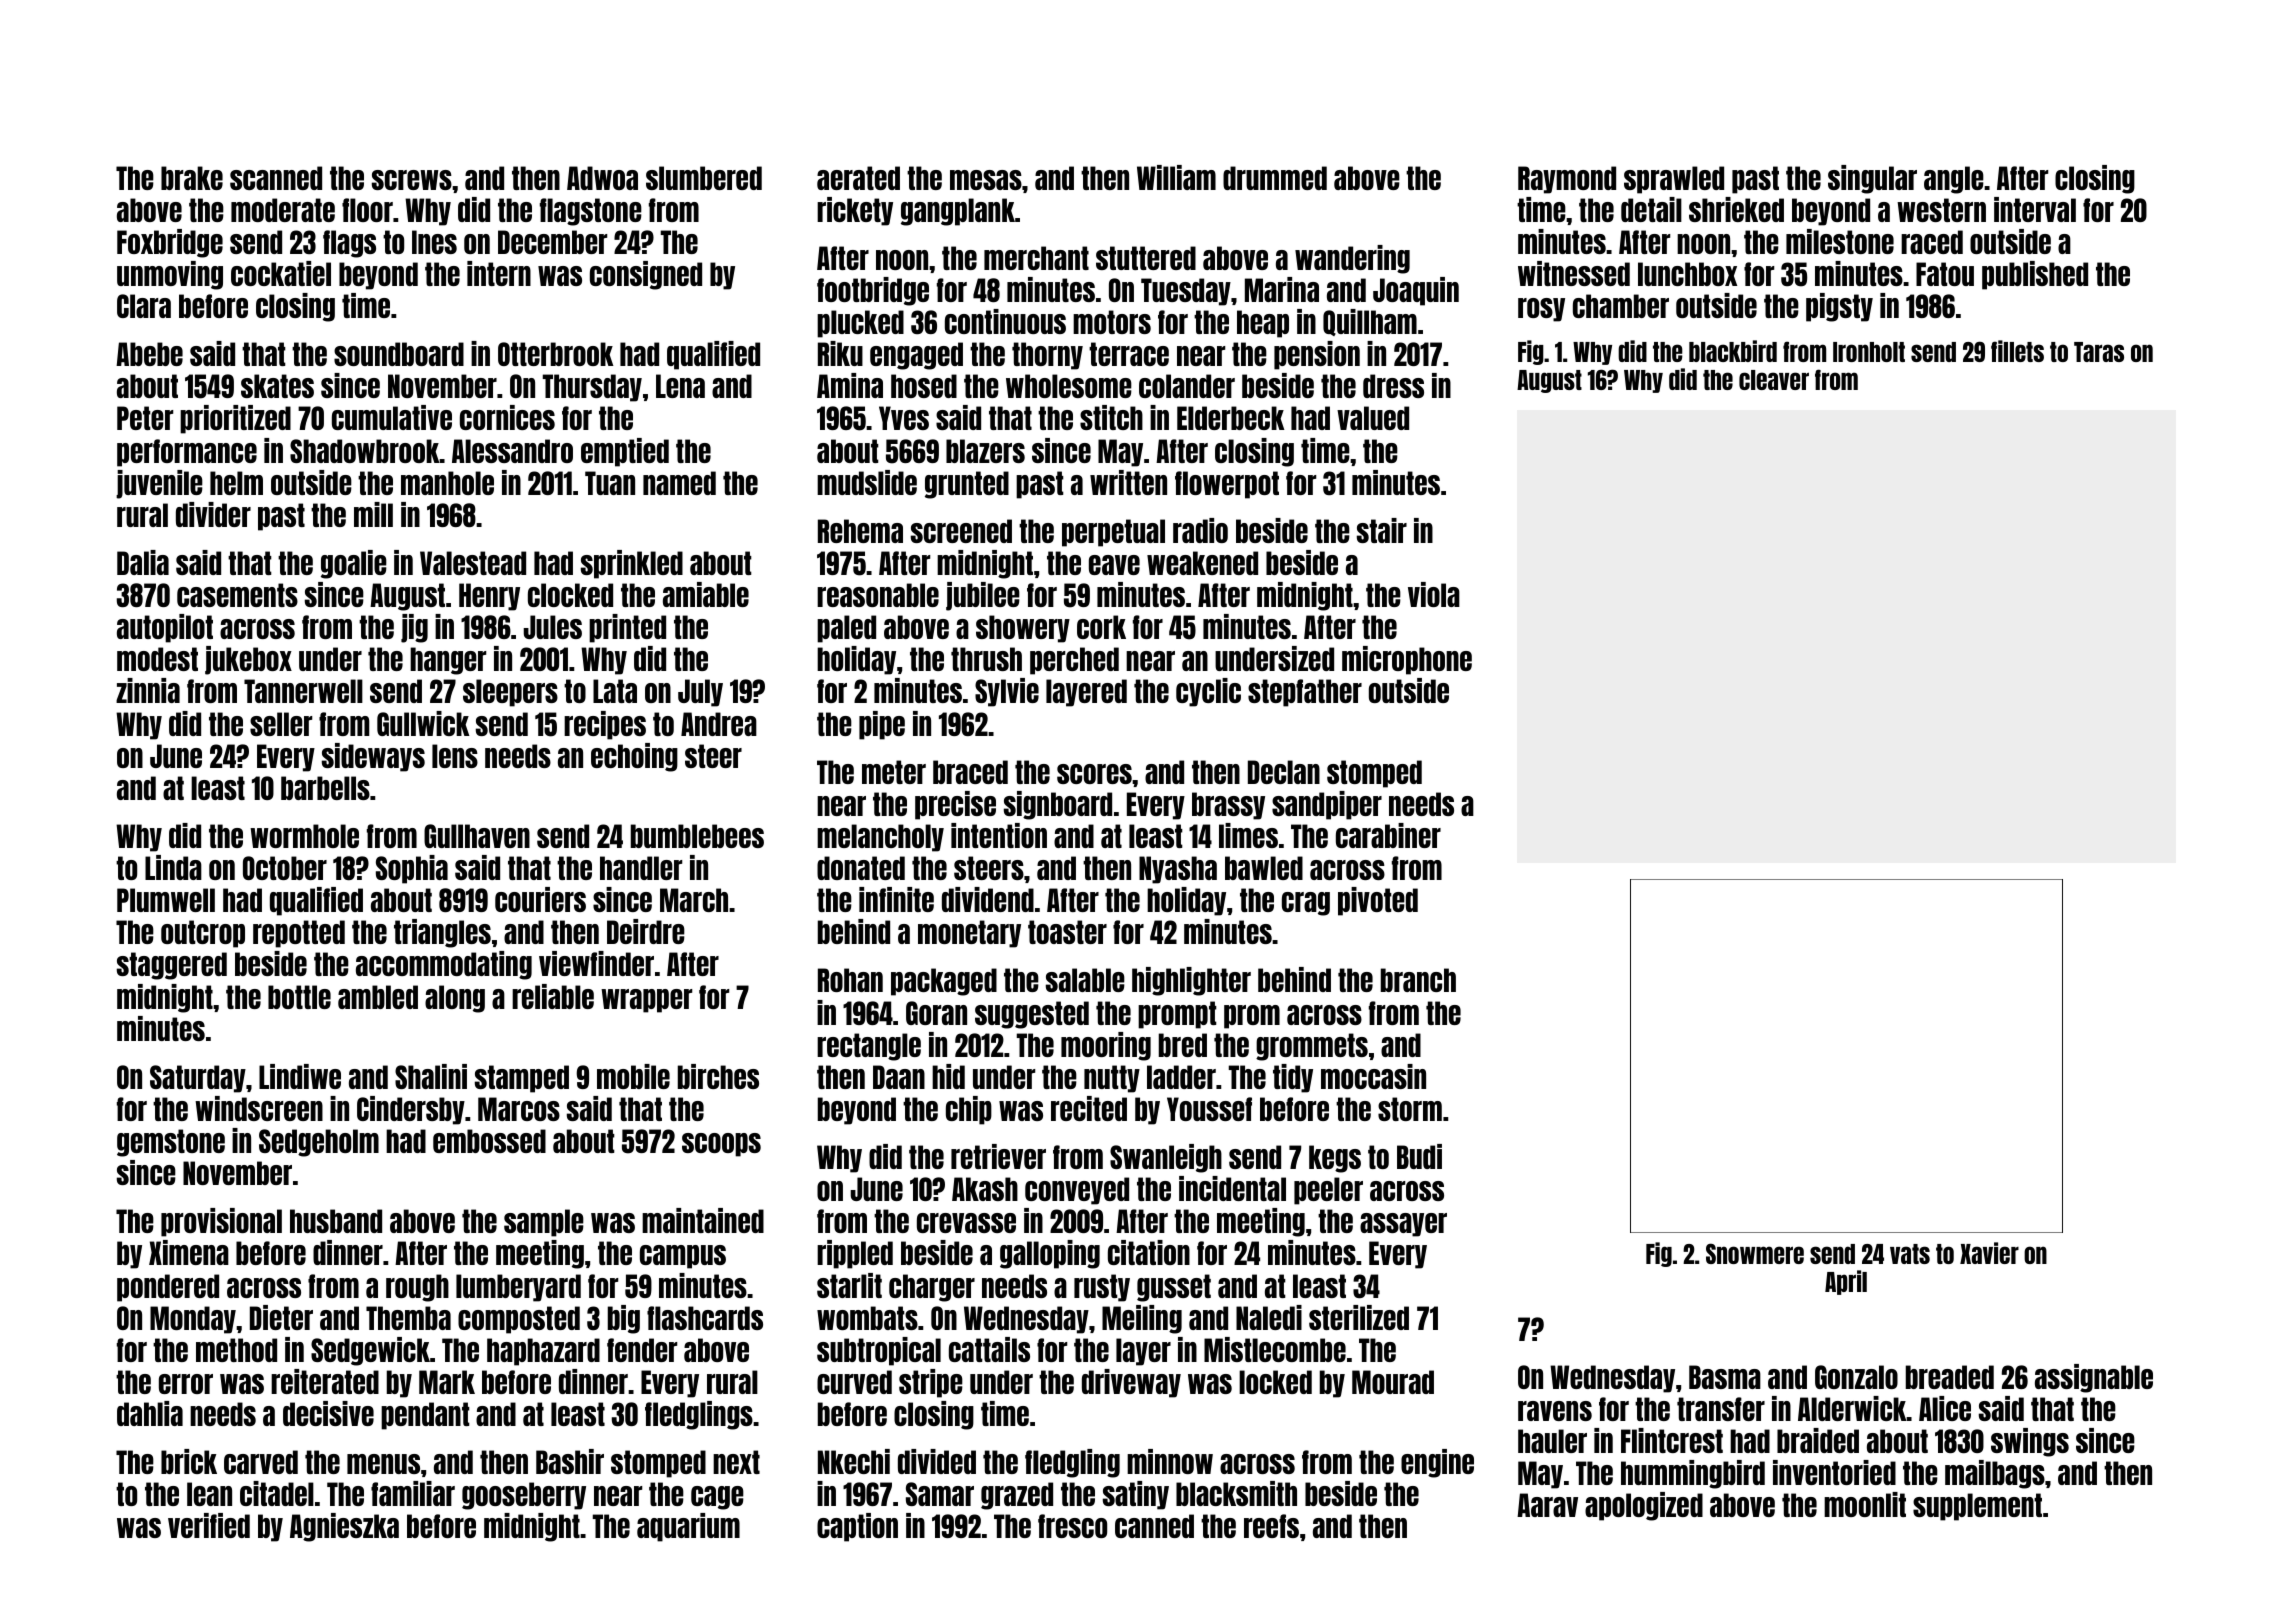 The image size is (2292, 1620). Describe the element at coordinates (1284, 772) in the image. I see `Declan` at that location.
